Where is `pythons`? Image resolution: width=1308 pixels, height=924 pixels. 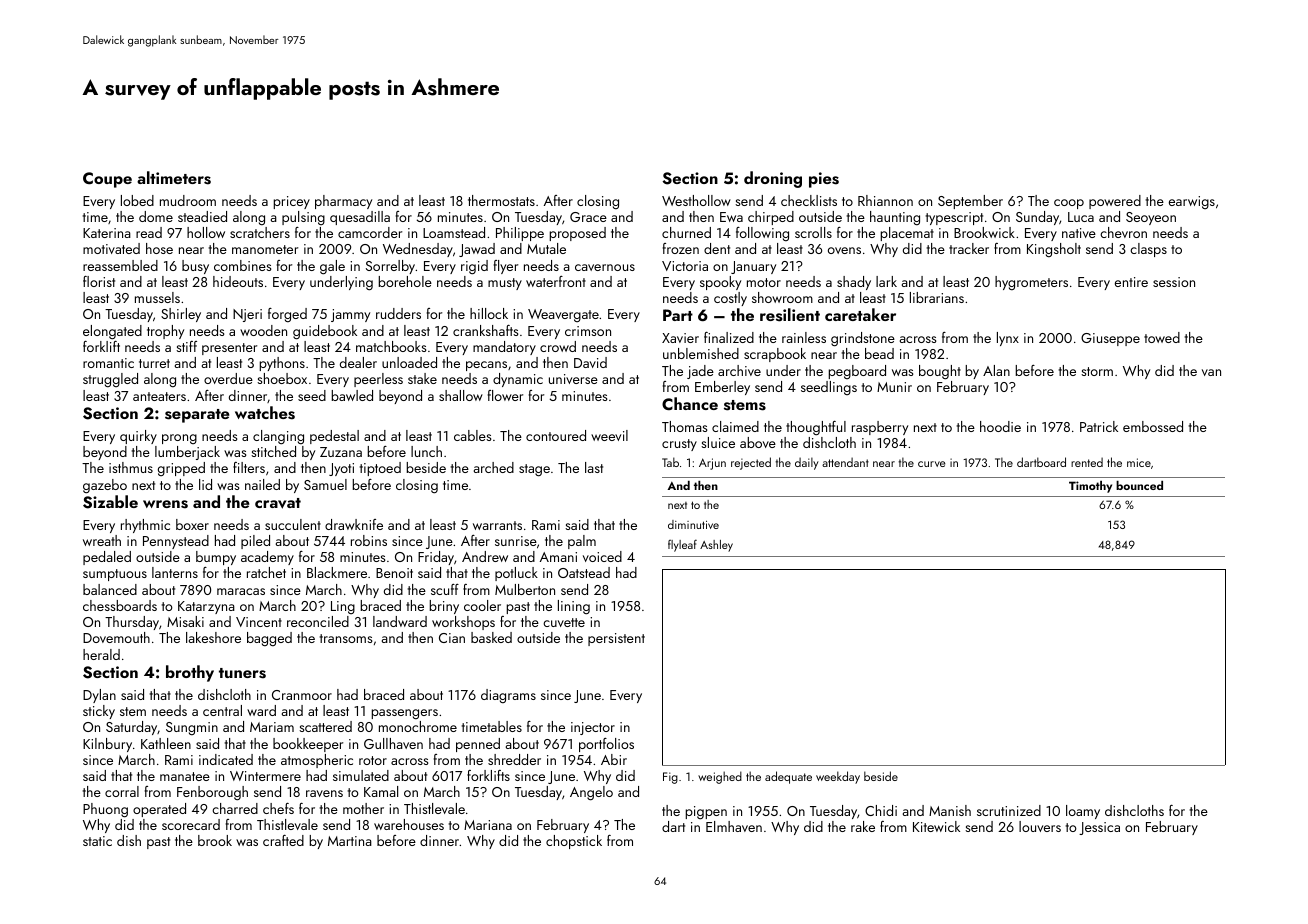
pythons is located at coordinates (282, 364).
